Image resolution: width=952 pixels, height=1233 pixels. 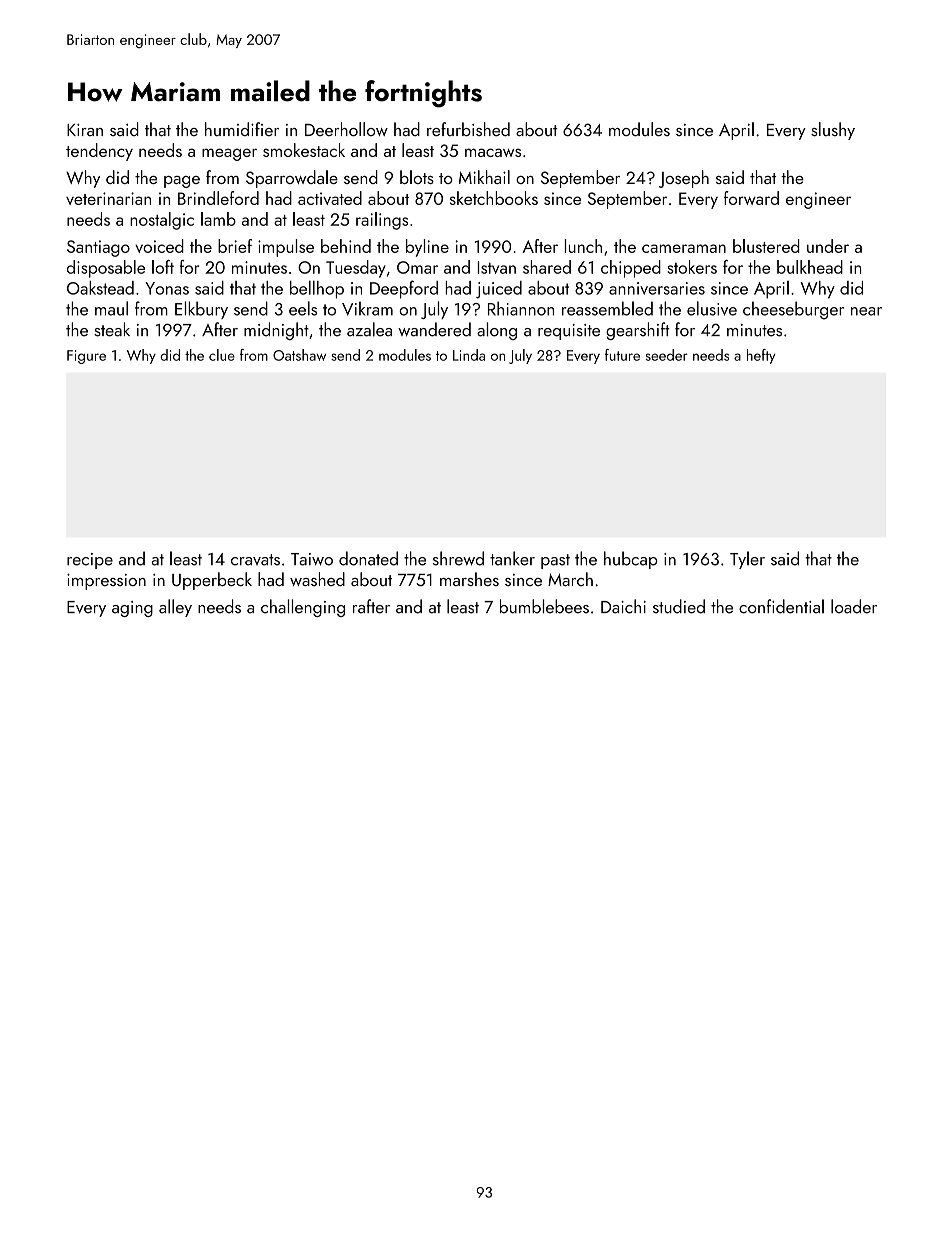 What do you see at coordinates (761, 356) in the screenshot?
I see `hefty` at bounding box center [761, 356].
